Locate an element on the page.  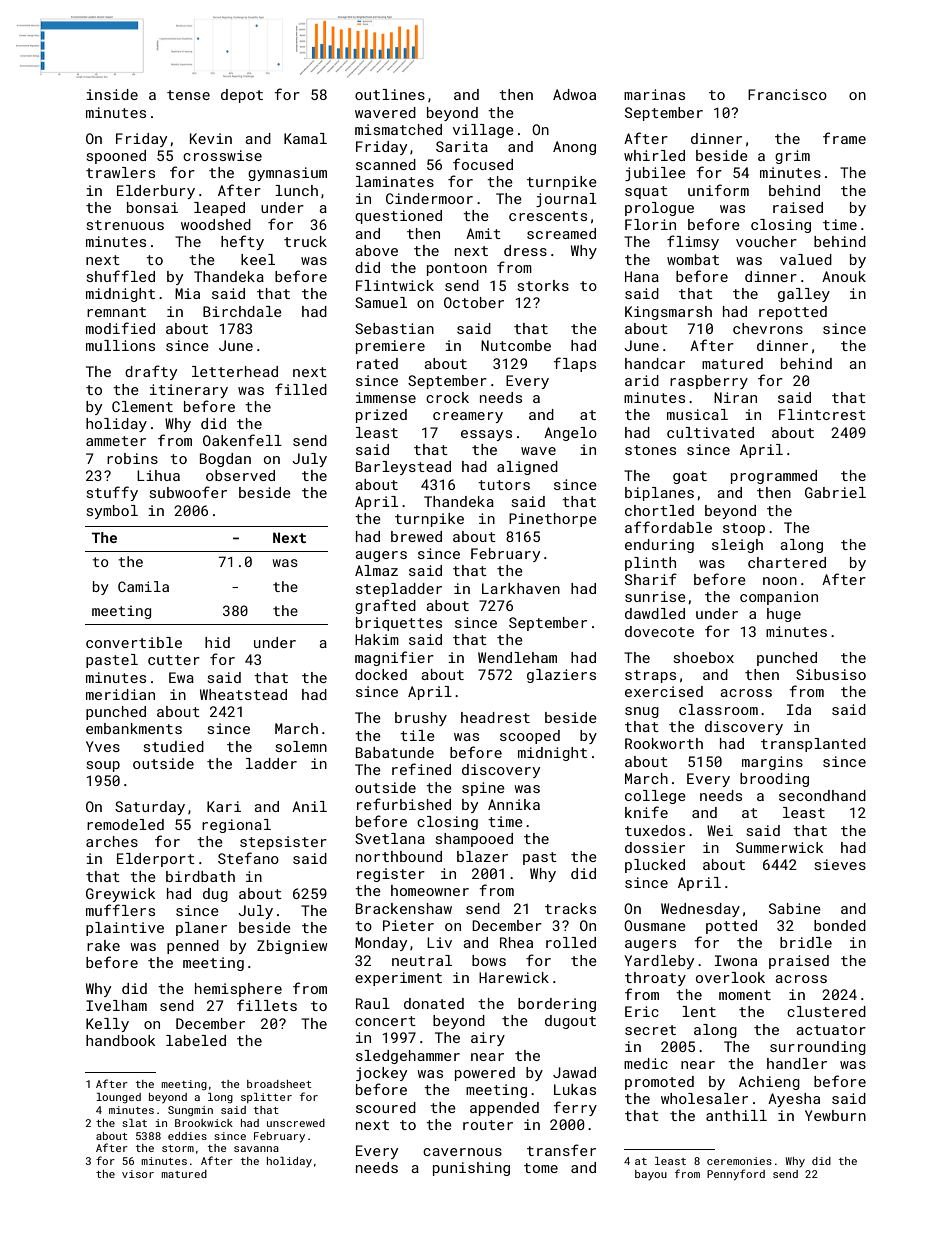
refurbished is located at coordinates (404, 804).
